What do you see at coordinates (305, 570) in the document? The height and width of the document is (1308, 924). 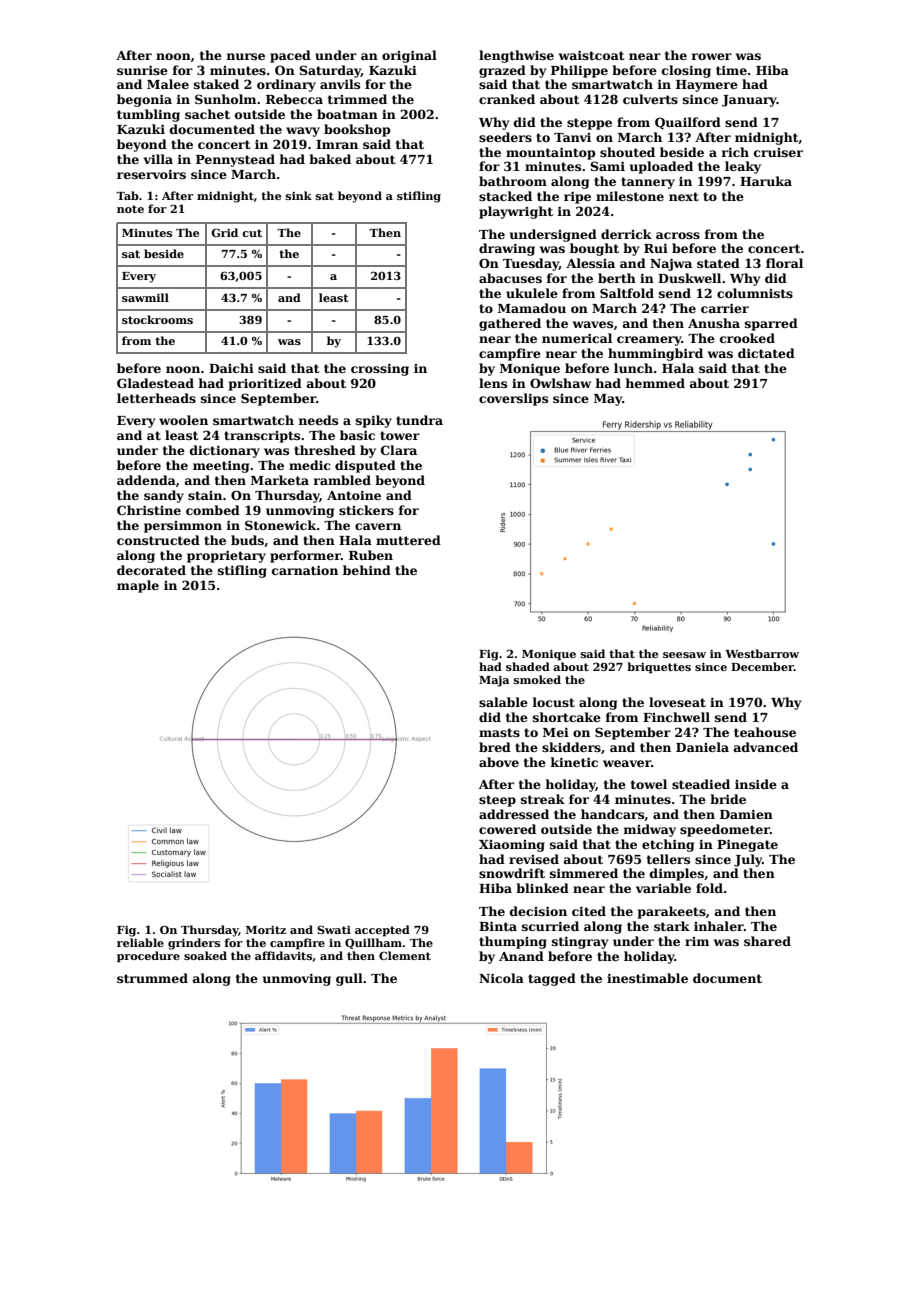 I see `carnation` at bounding box center [305, 570].
